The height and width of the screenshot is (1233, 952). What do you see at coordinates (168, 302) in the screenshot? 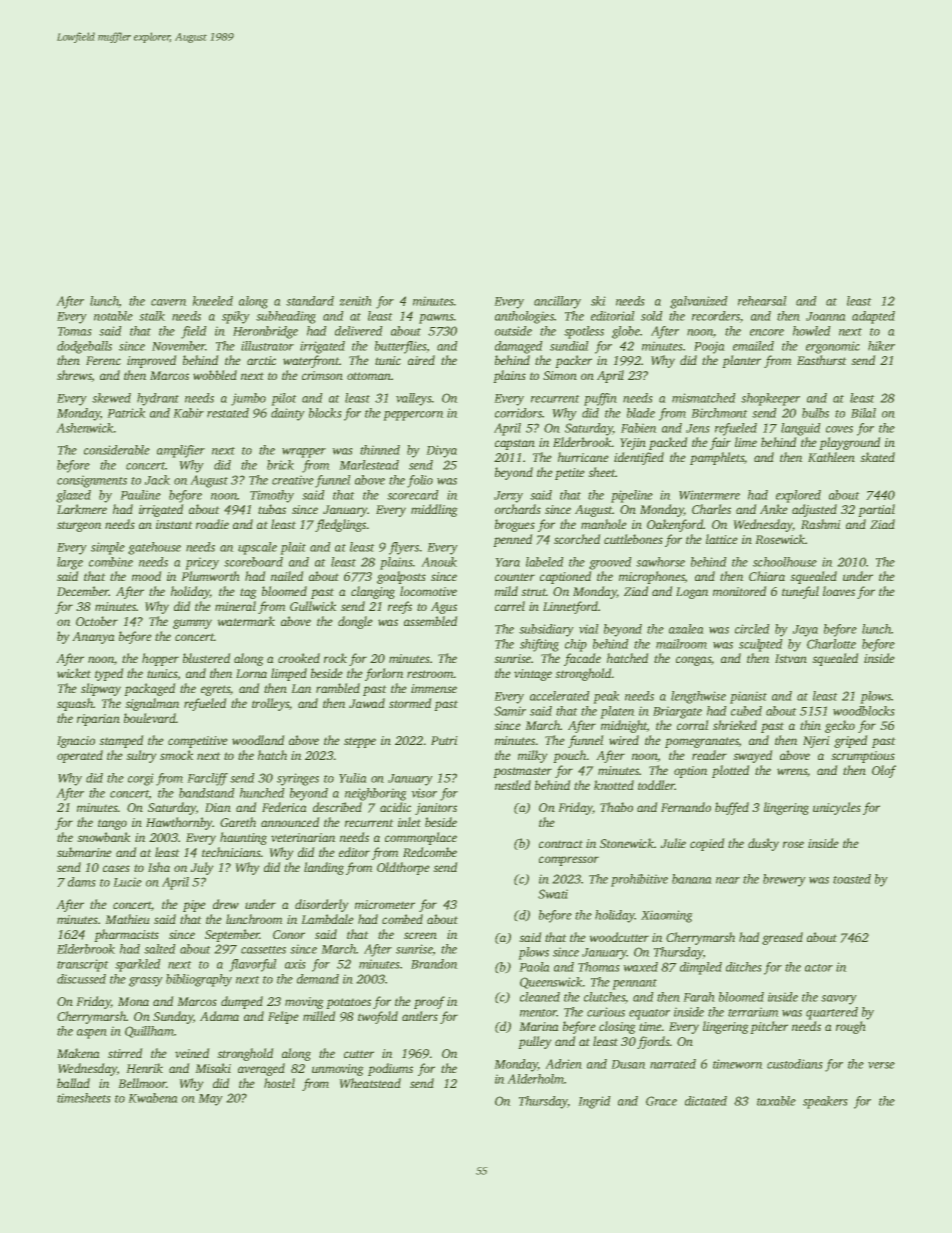
I see `cavern` at bounding box center [168, 302].
